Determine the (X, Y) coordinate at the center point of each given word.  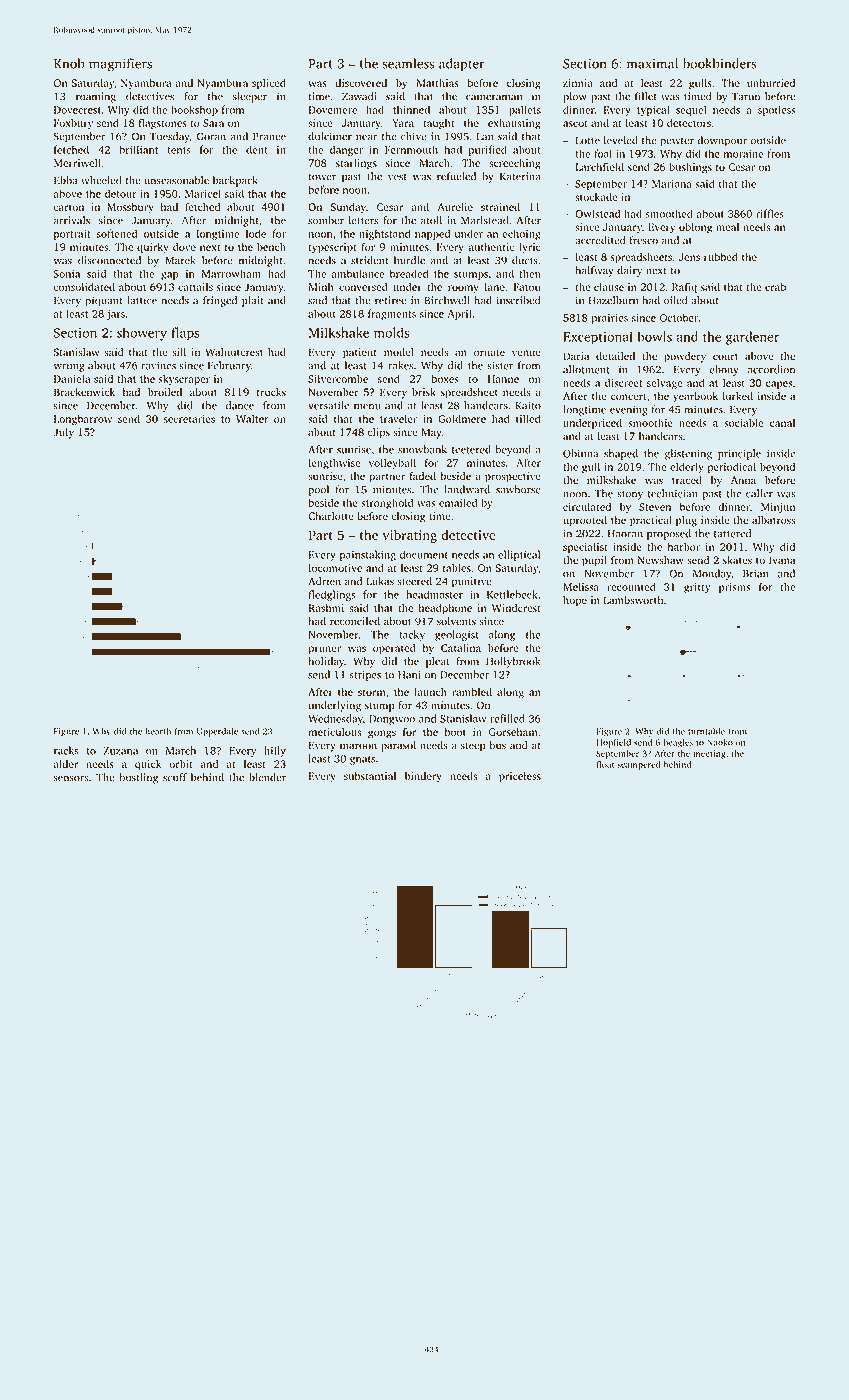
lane (495, 286)
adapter (462, 65)
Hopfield (614, 743)
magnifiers (120, 65)
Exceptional (598, 338)
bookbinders (720, 63)
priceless (520, 777)
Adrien (324, 581)
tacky (412, 635)
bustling (138, 778)
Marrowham (231, 273)
